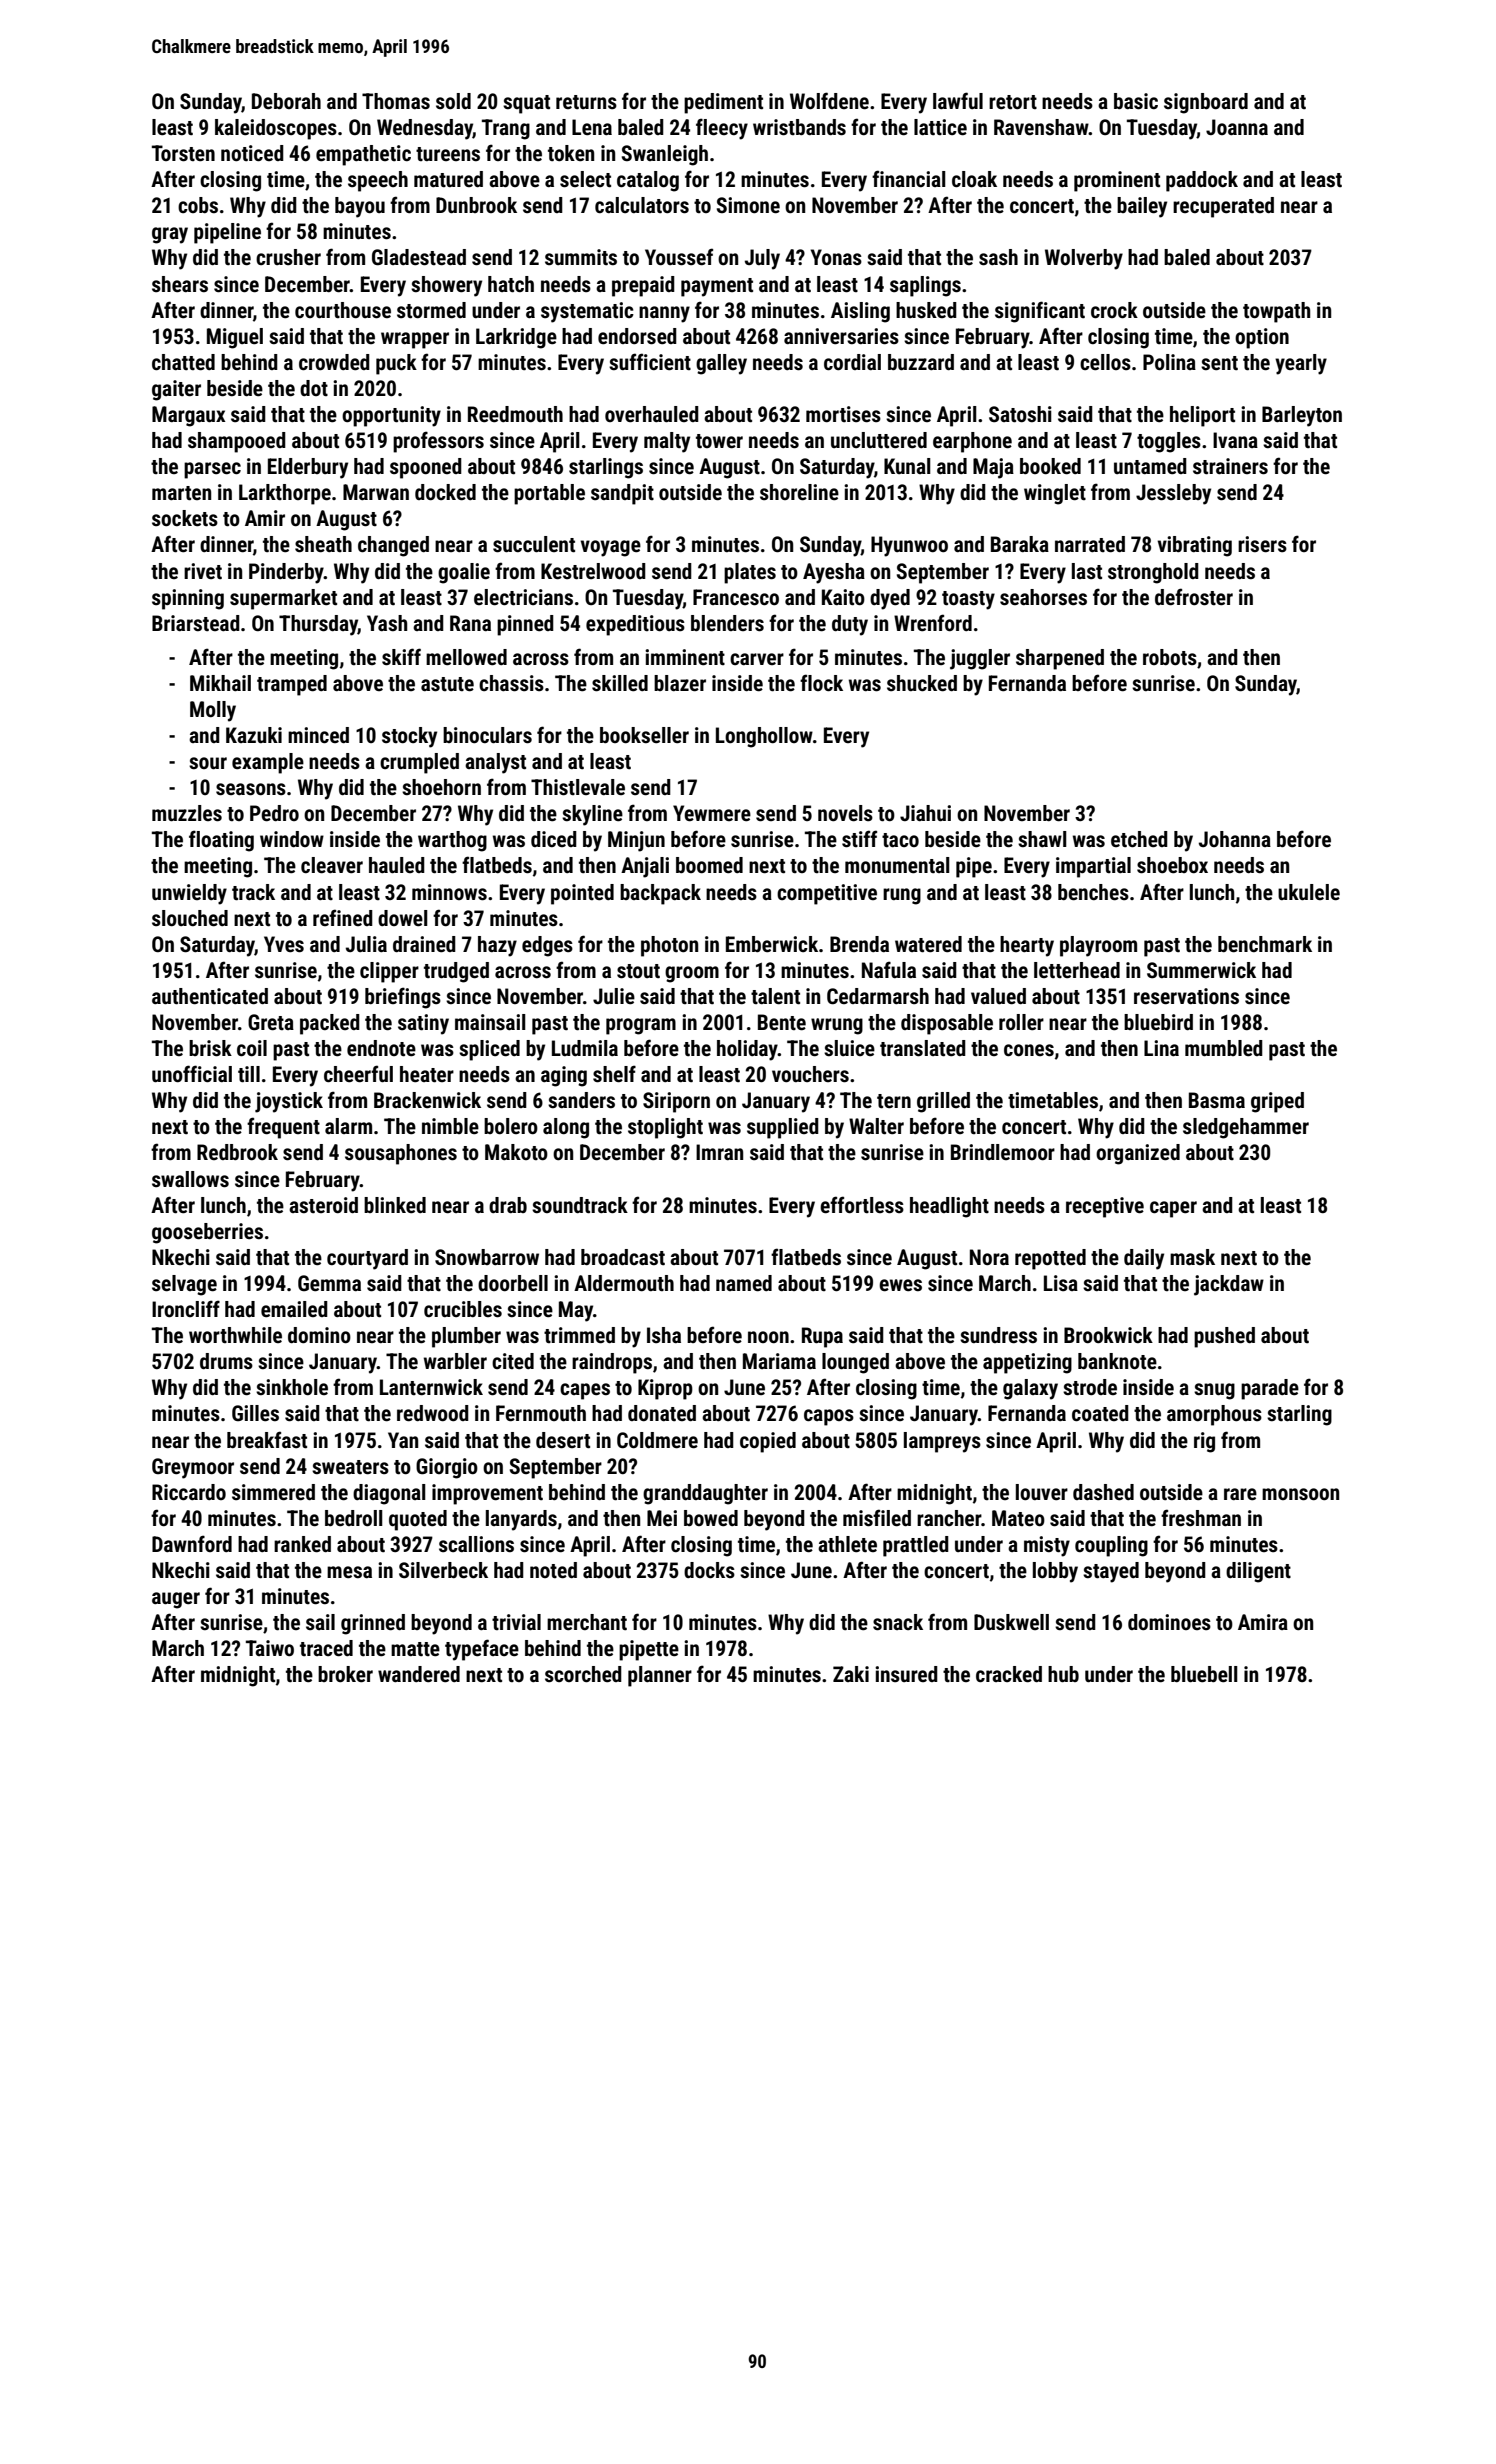 This screenshot has width=1496, height=2464. What do you see at coordinates (1170, 657) in the screenshot?
I see `robots` at bounding box center [1170, 657].
